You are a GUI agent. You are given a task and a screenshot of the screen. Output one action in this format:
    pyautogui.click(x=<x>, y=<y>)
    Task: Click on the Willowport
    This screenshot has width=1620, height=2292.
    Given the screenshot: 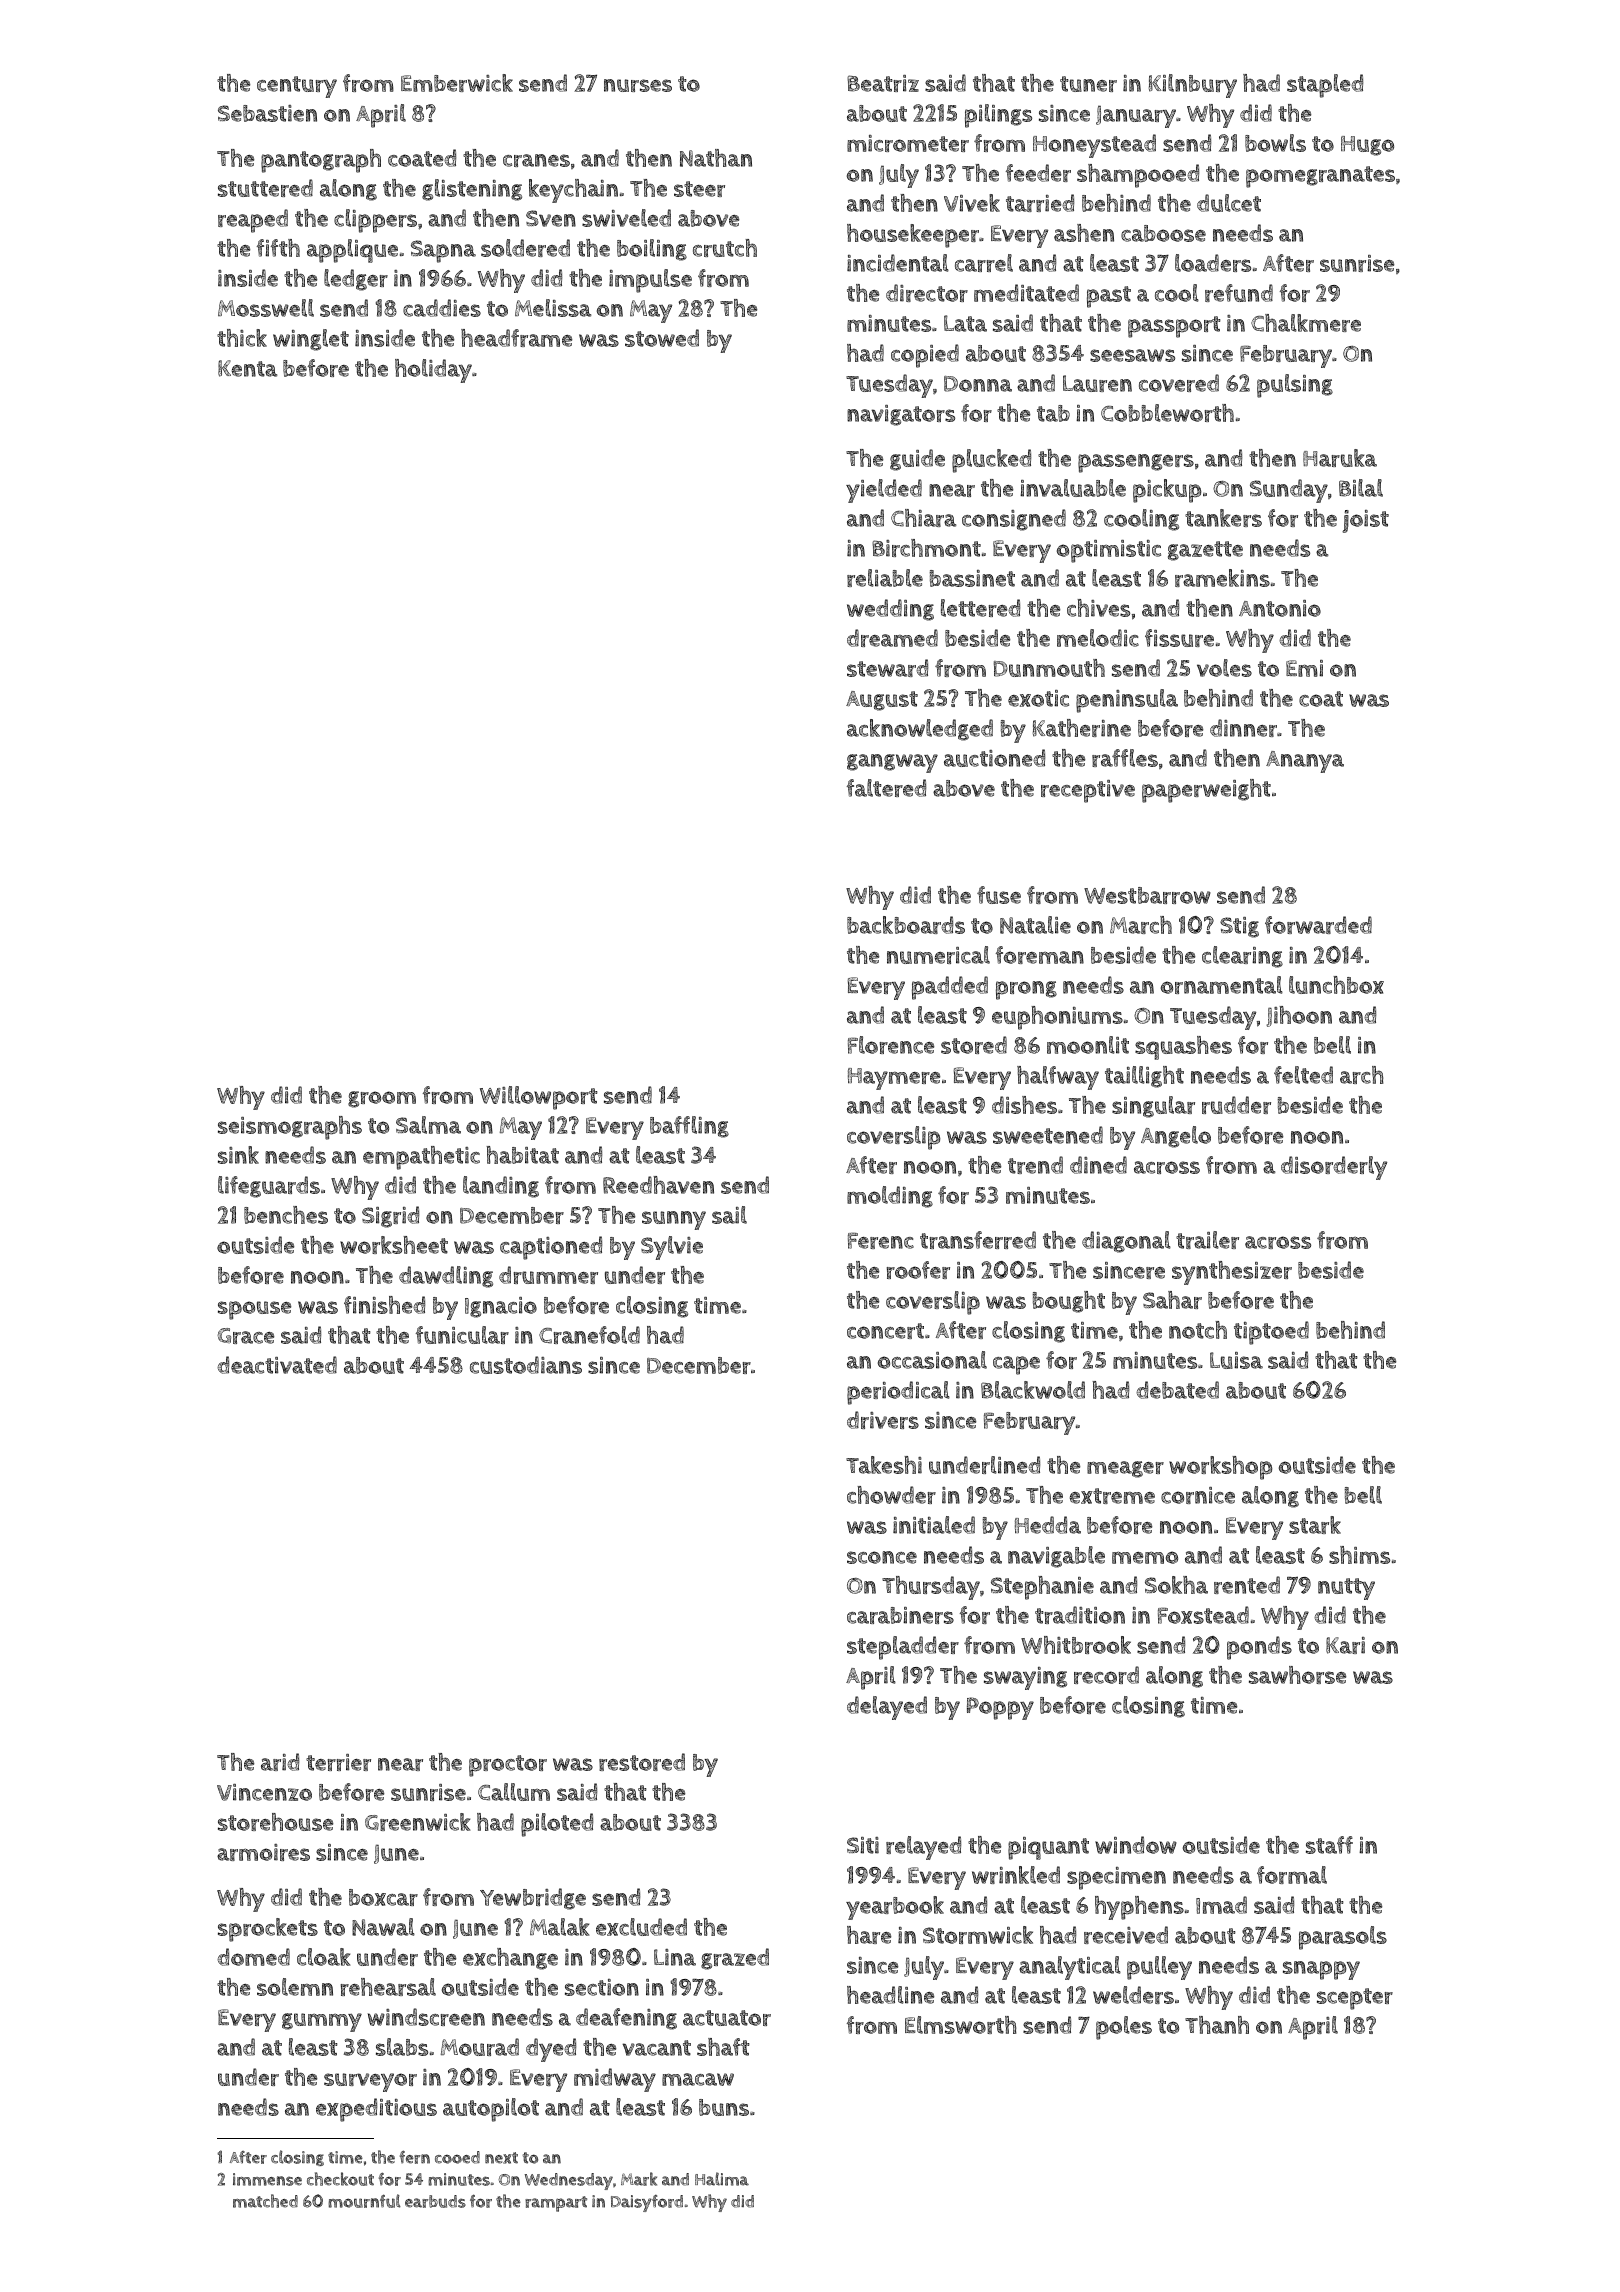 What is the action you would take?
    pyautogui.click(x=538, y=1098)
